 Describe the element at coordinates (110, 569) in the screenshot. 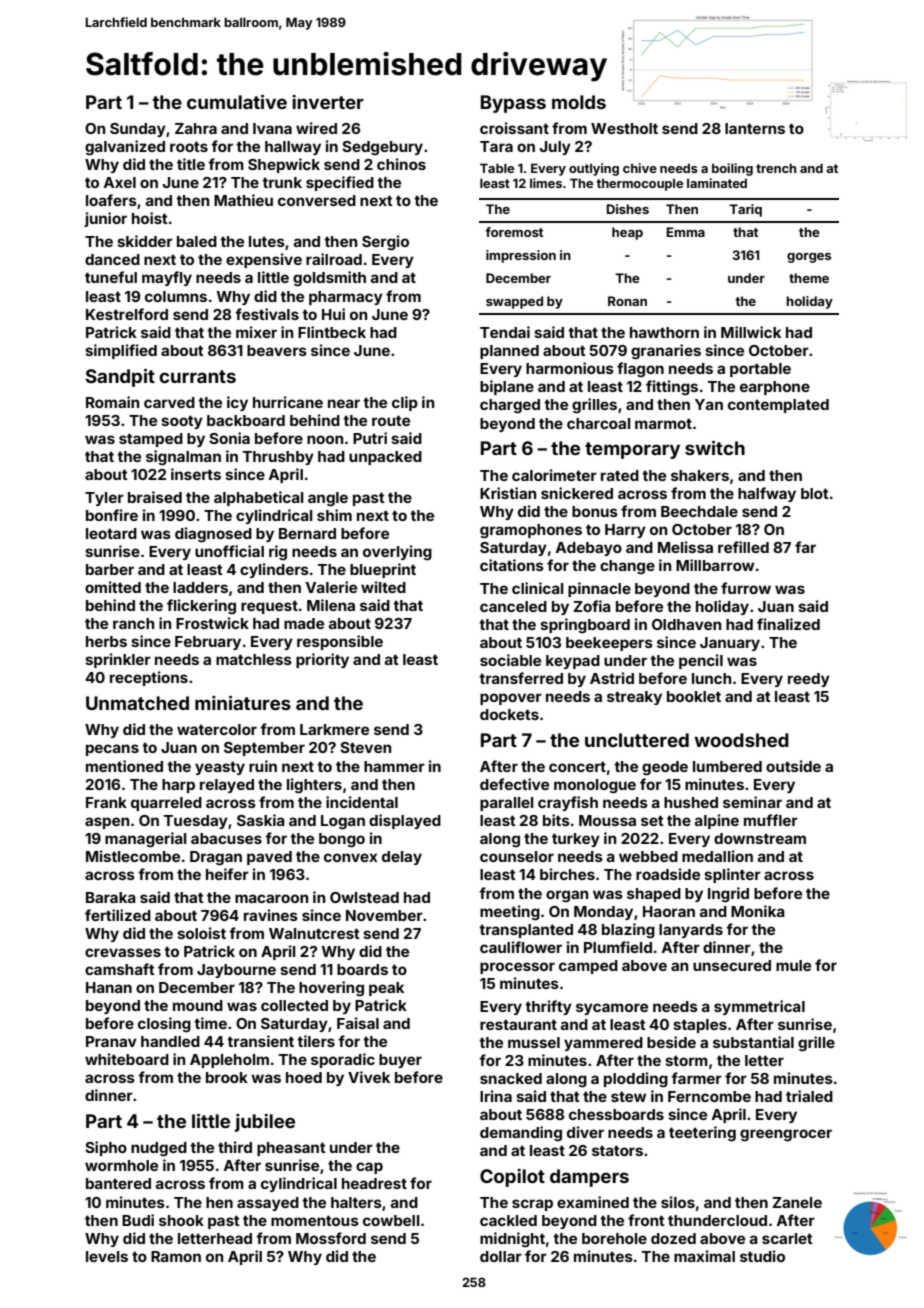

I see `barber` at that location.
